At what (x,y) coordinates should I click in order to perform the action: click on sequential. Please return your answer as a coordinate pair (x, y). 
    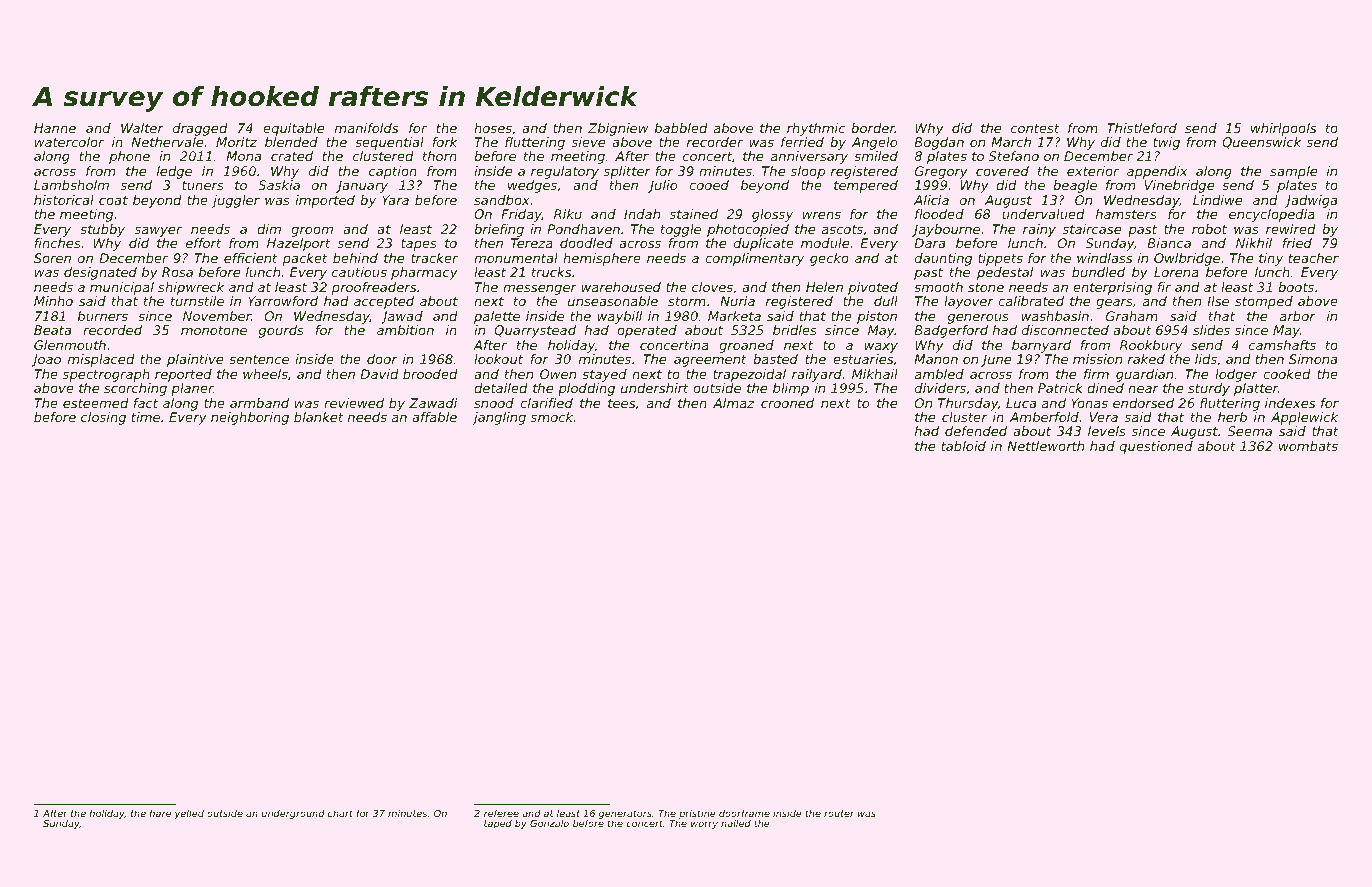
    Looking at the image, I should click on (389, 143).
